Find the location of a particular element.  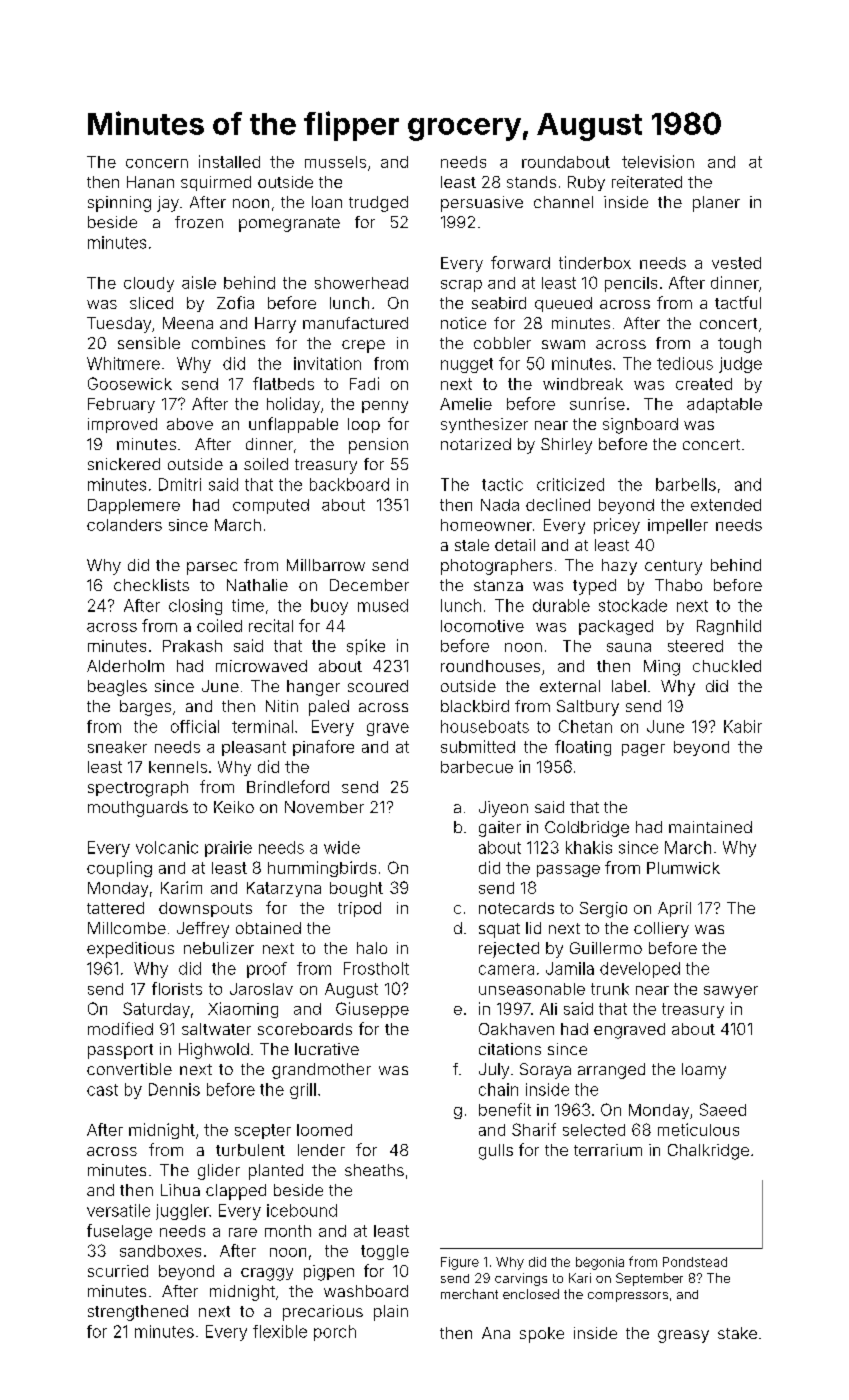

cast is located at coordinates (102, 1090).
